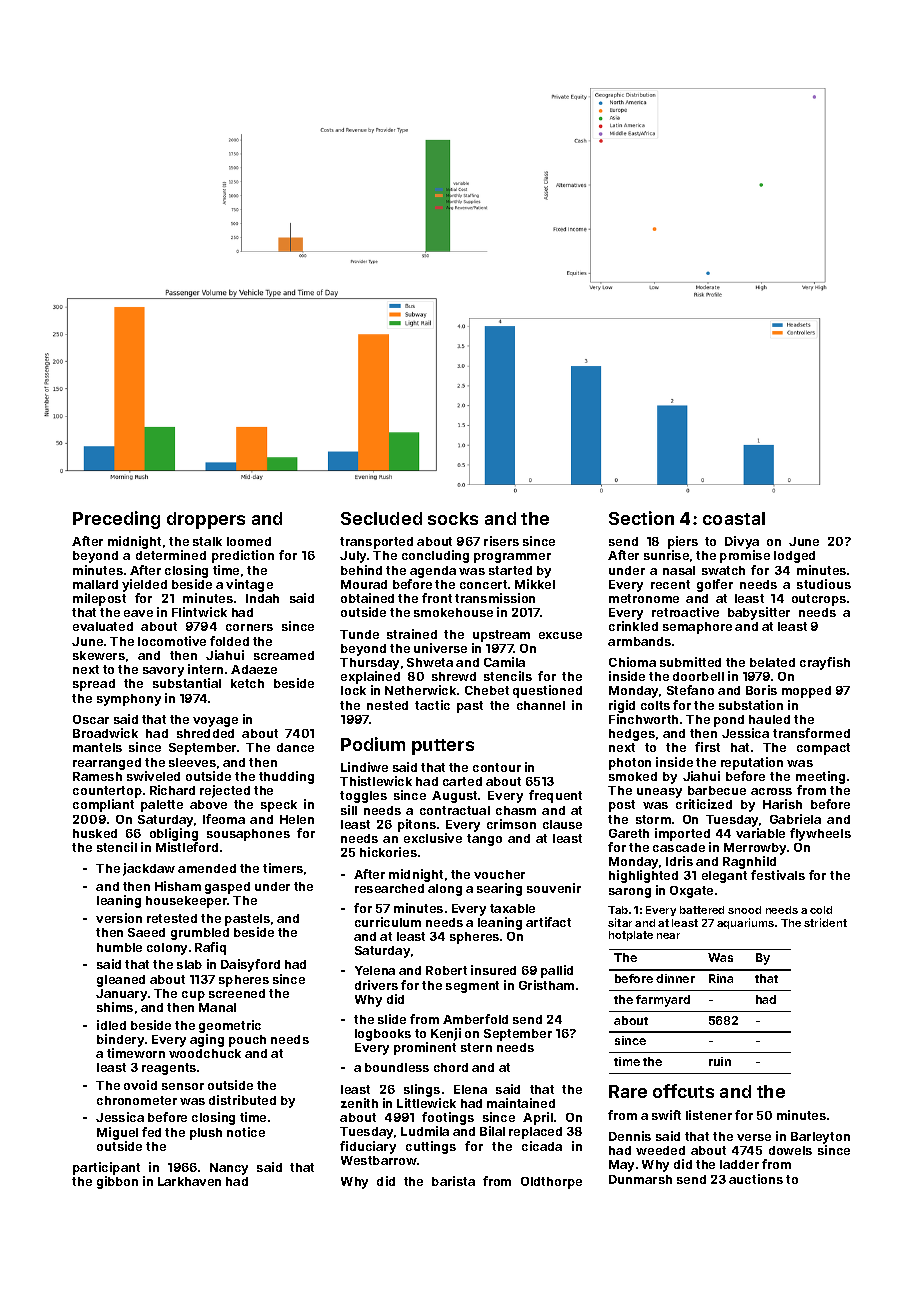 This screenshot has height=1308, width=924. What do you see at coordinates (364, 767) in the screenshot?
I see `Lindiwe` at bounding box center [364, 767].
